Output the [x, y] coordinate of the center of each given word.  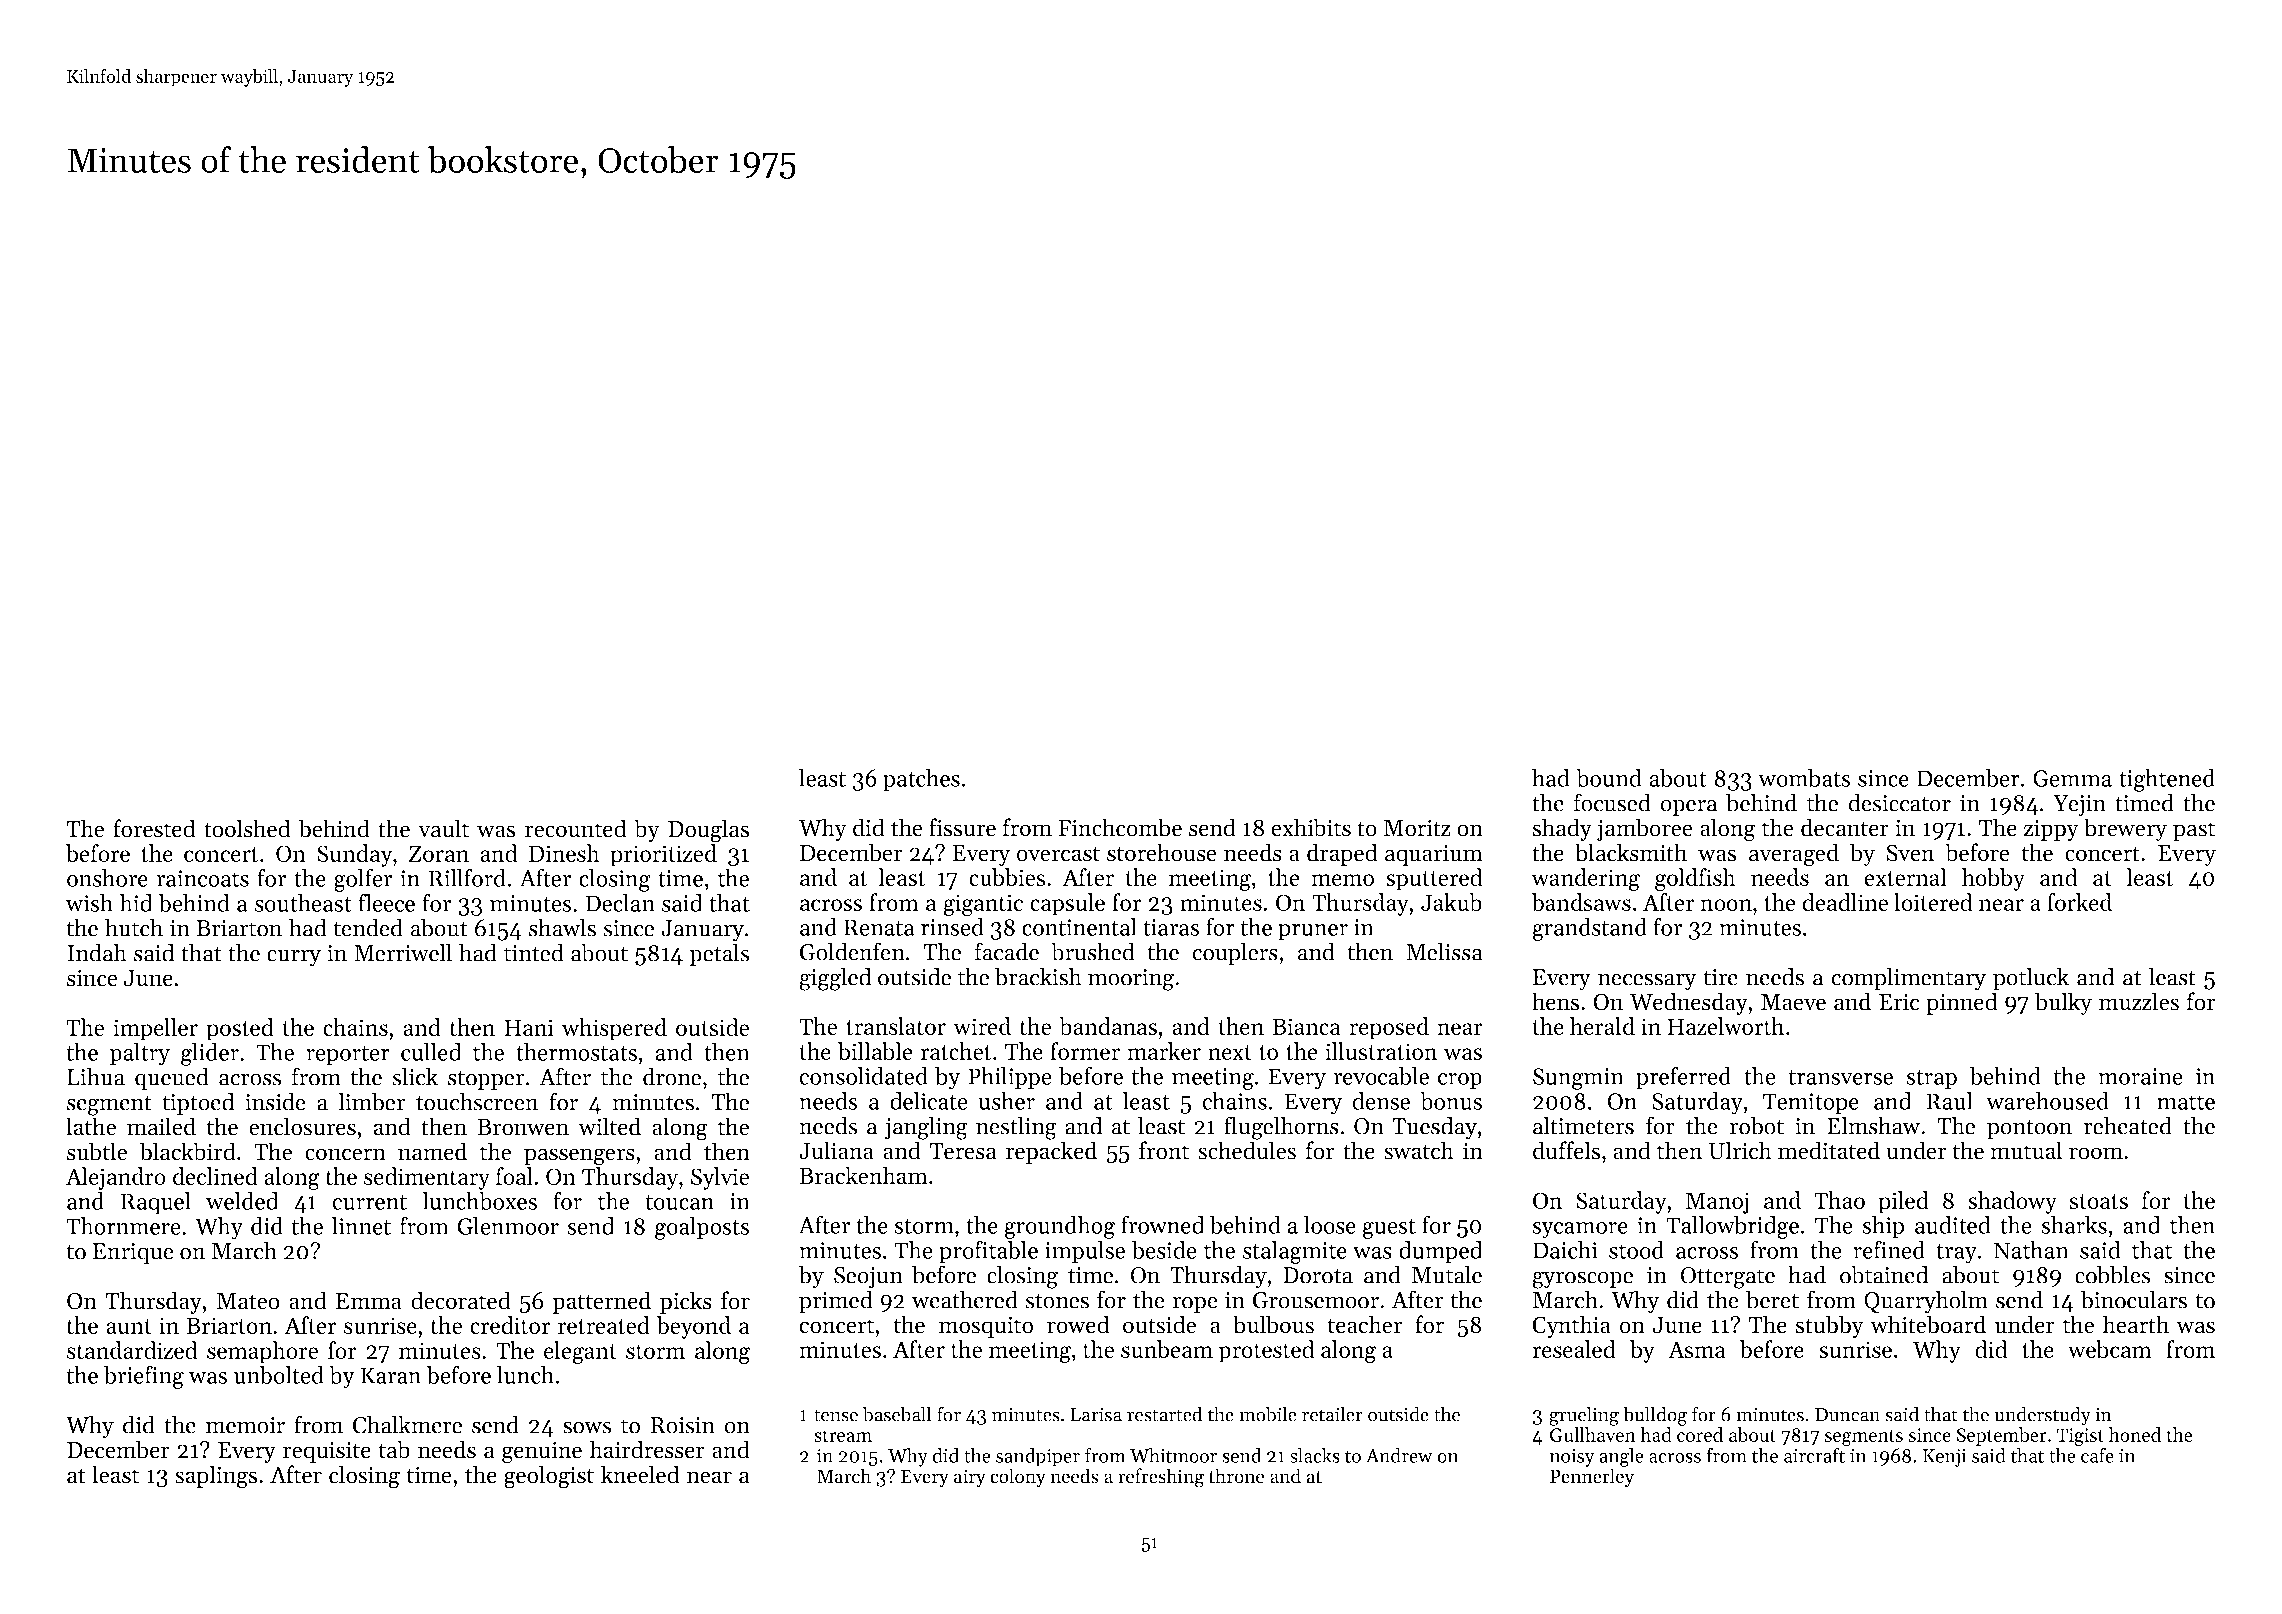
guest [1389, 1229]
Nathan [2031, 1250]
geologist [549, 1477]
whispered [614, 1029]
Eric [1899, 1002]
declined [215, 1176]
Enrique [133, 1254]
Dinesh [564, 853]
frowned [1162, 1225]
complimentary [1908, 979]
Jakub [1451, 902]
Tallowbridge [1732, 1227]
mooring [1131, 980]
